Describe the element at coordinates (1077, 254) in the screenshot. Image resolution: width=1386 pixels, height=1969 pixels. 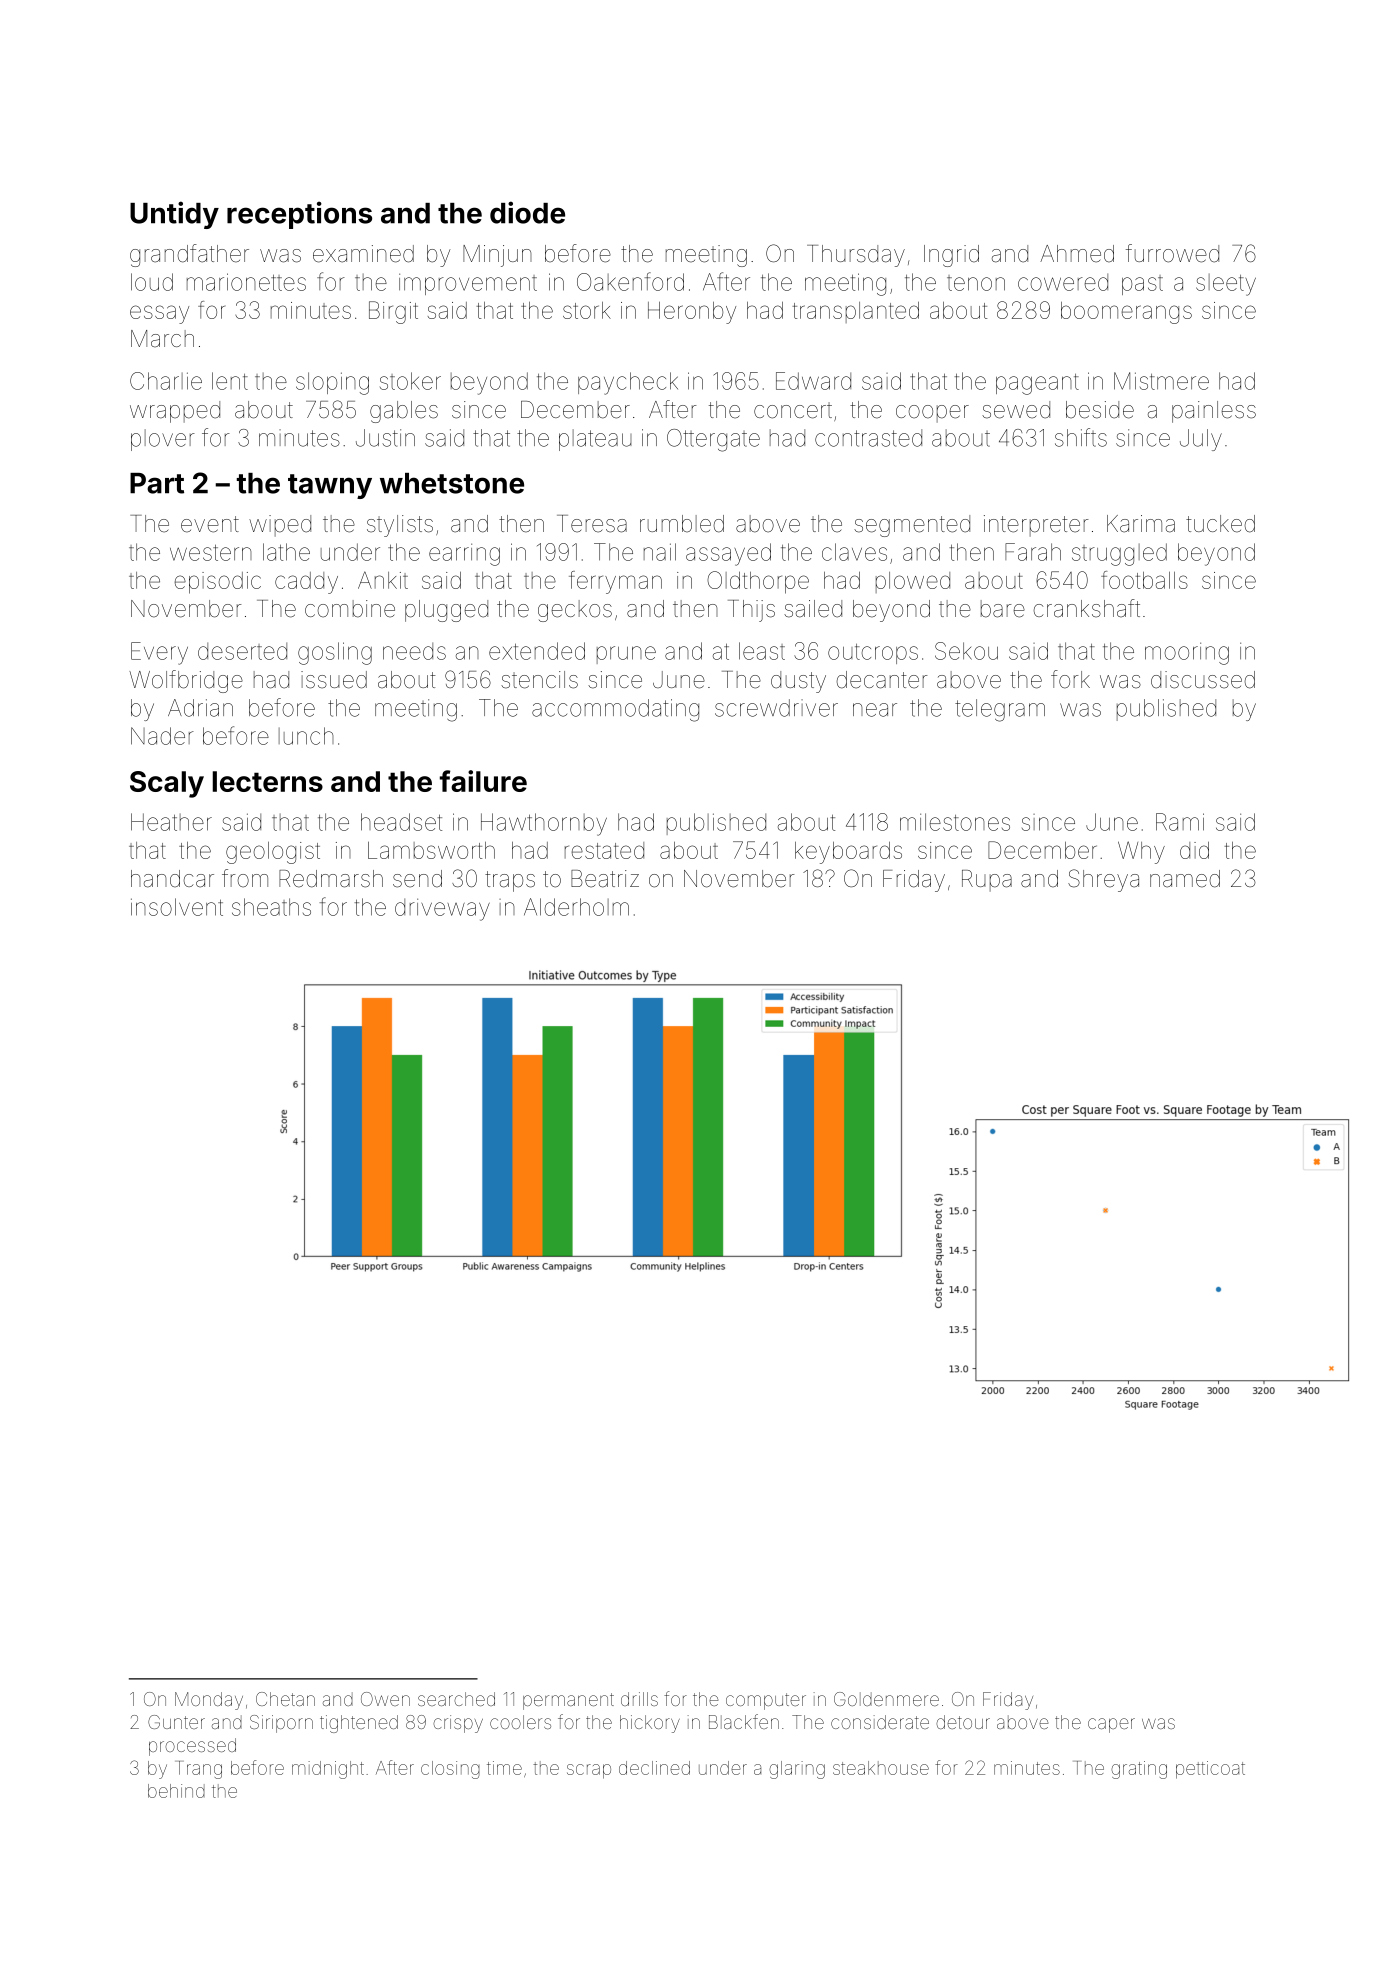
I see `Ahmed` at that location.
